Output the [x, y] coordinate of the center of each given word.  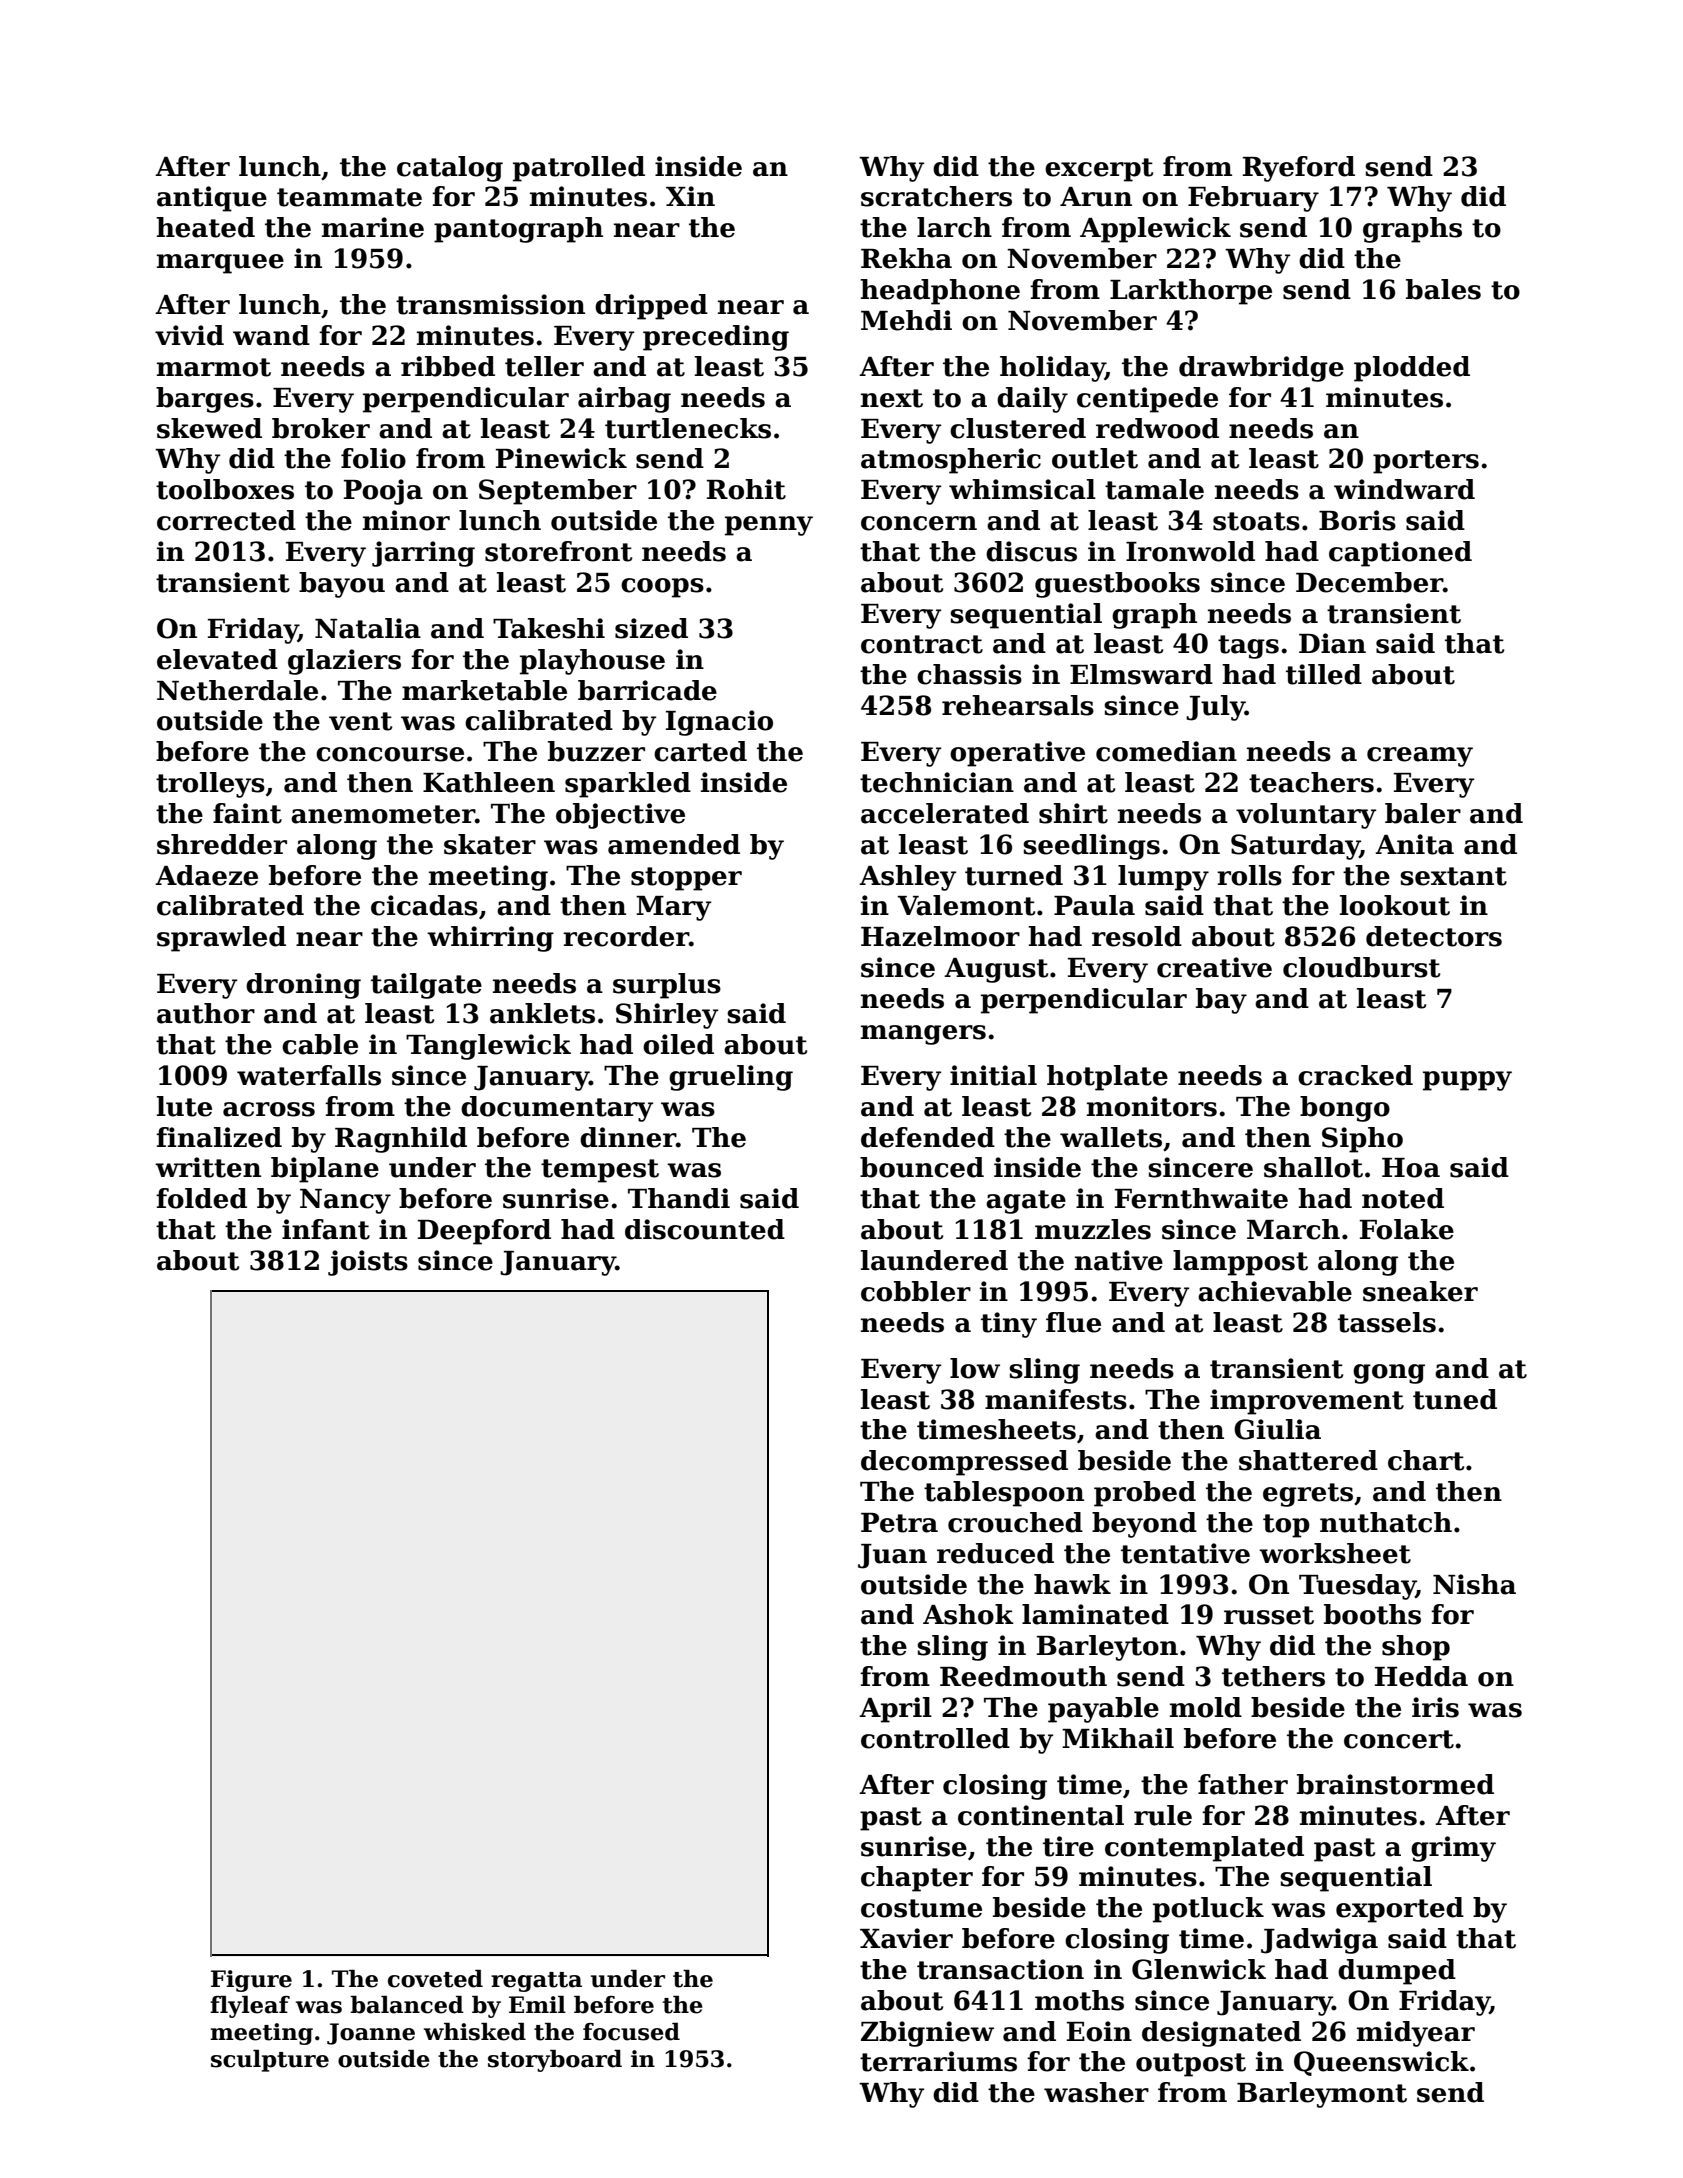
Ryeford [1299, 169]
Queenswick [1381, 2063]
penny [769, 526]
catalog [450, 169]
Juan [892, 1556]
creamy [1420, 757]
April [895, 1710]
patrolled [579, 169]
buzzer [596, 751]
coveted [435, 1979]
